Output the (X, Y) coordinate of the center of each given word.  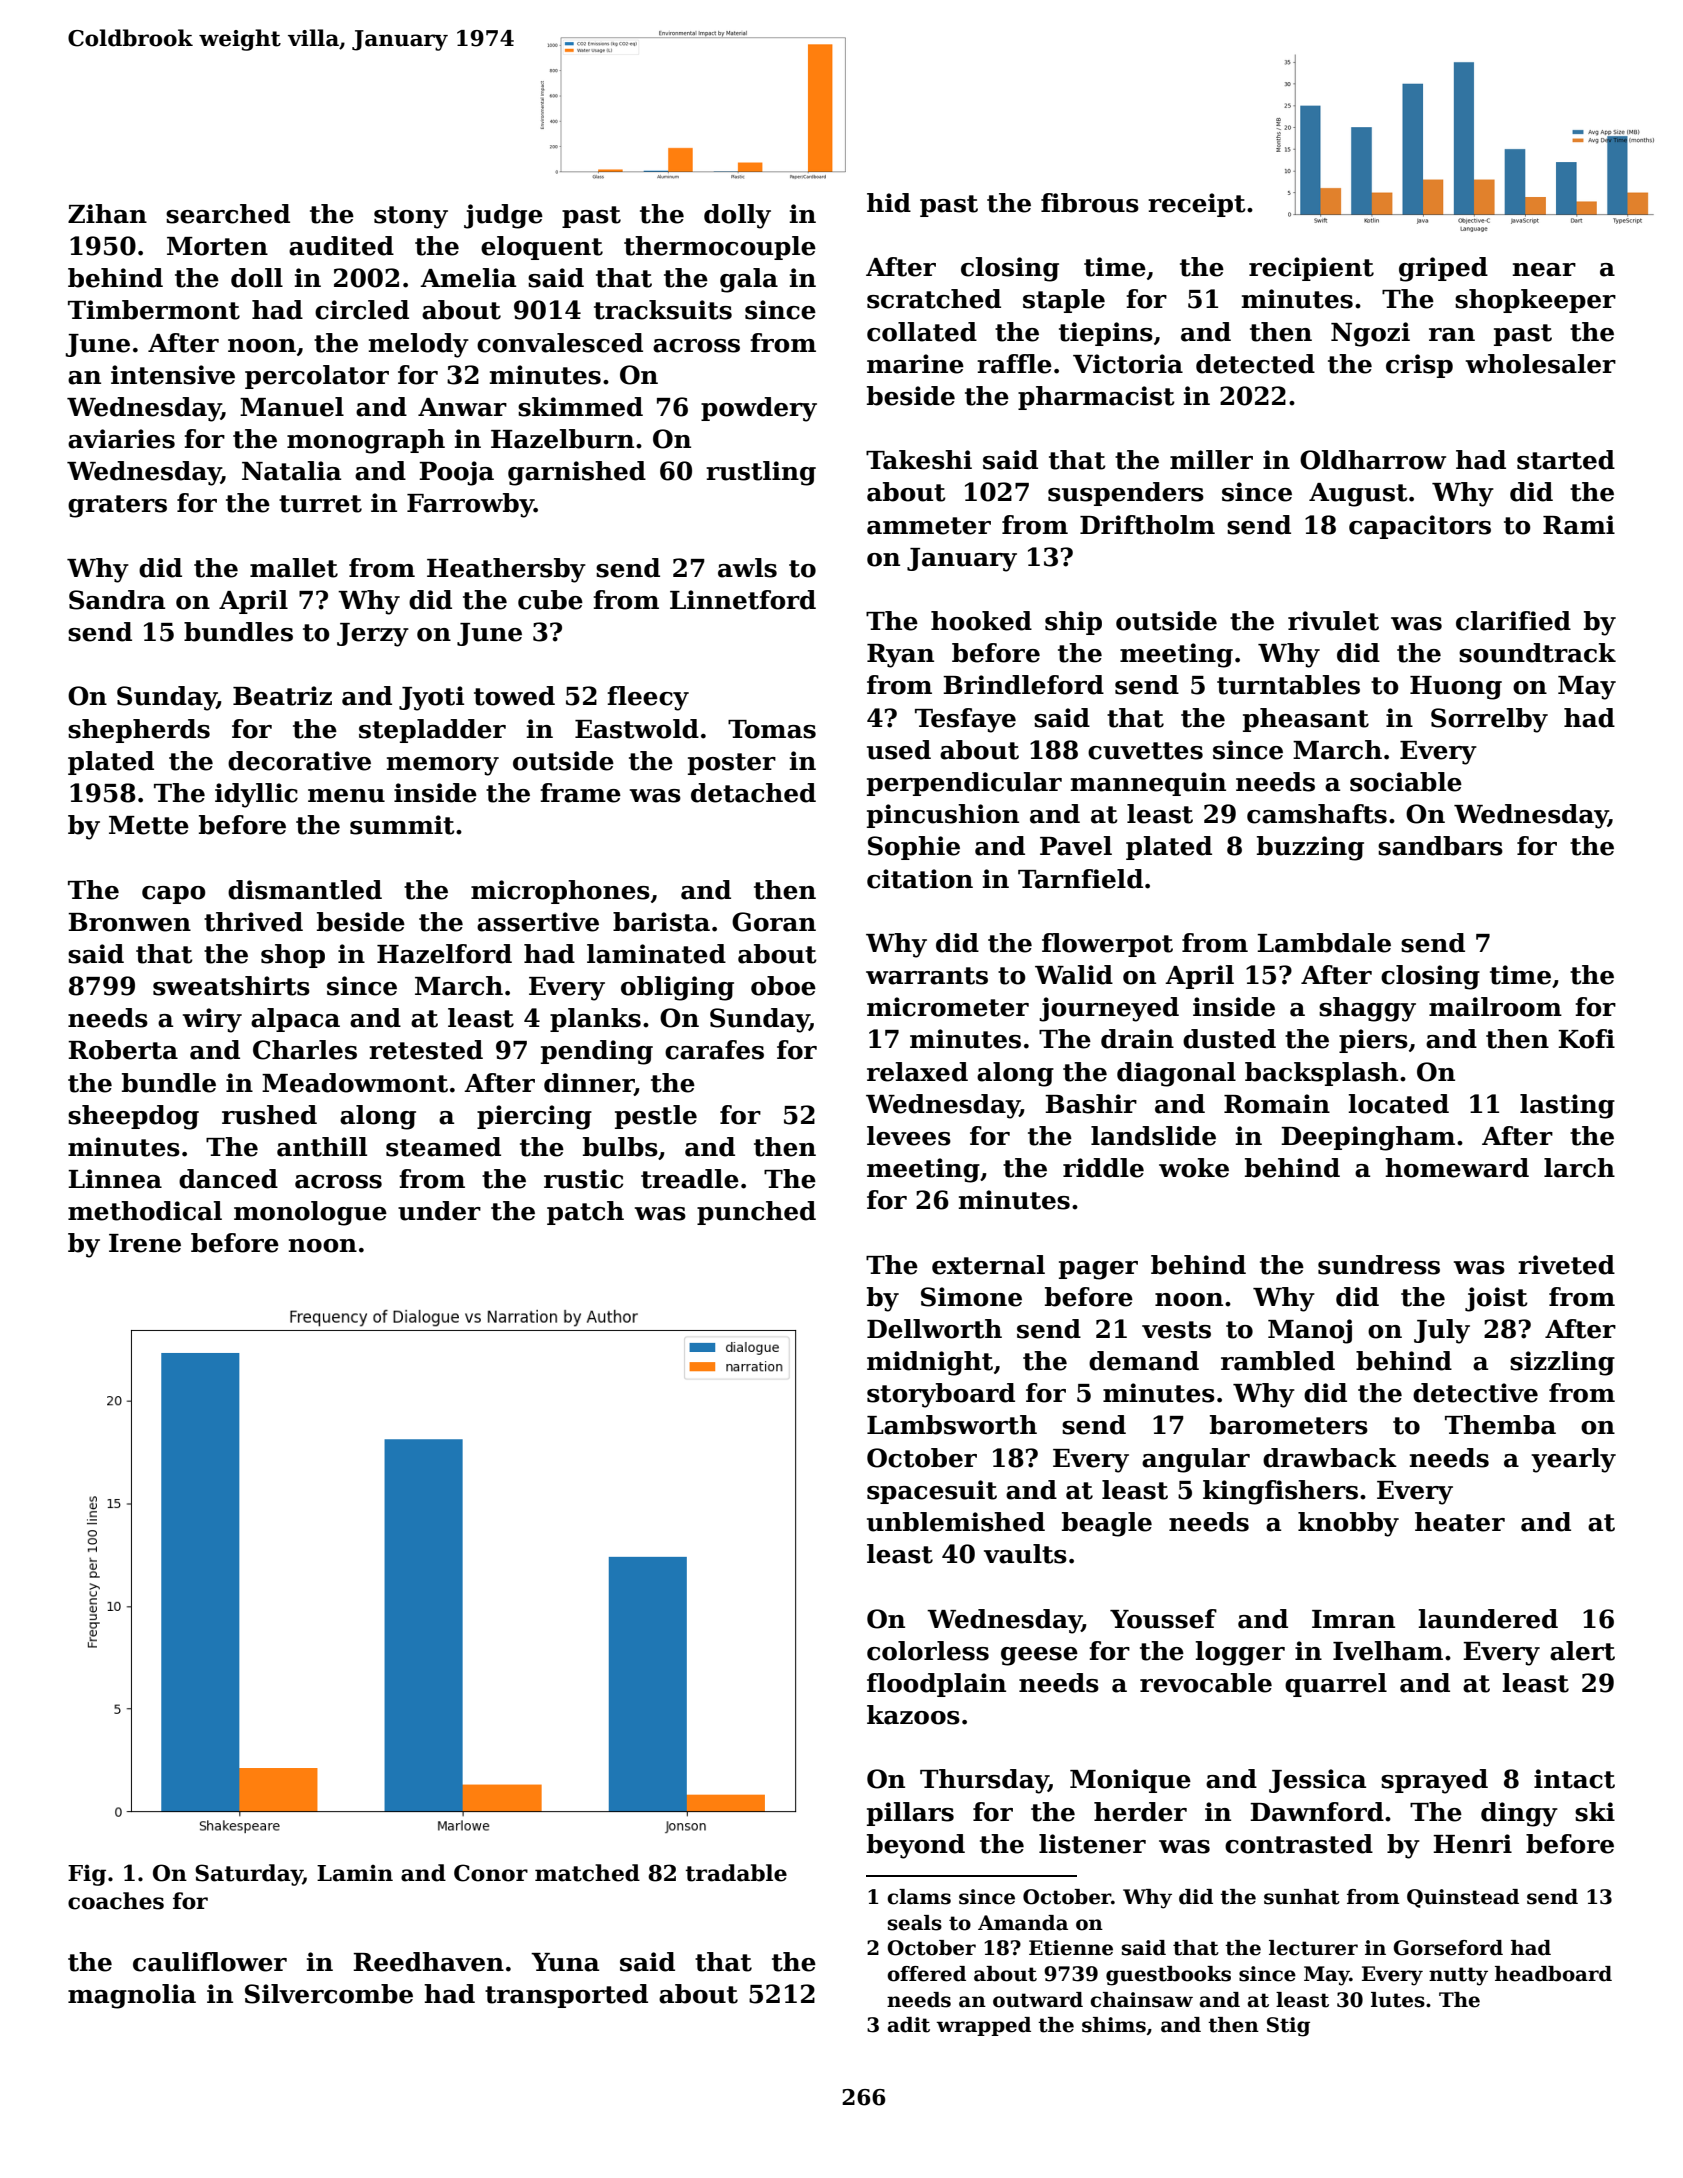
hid (889, 203)
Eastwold (637, 729)
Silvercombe (329, 1994)
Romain (1277, 1104)
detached (753, 793)
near (1544, 270)
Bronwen (129, 922)
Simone (971, 1297)
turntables (1288, 685)
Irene (145, 1243)
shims (1114, 2025)
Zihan (107, 214)
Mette (149, 825)
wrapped (983, 2026)
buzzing (1310, 848)
